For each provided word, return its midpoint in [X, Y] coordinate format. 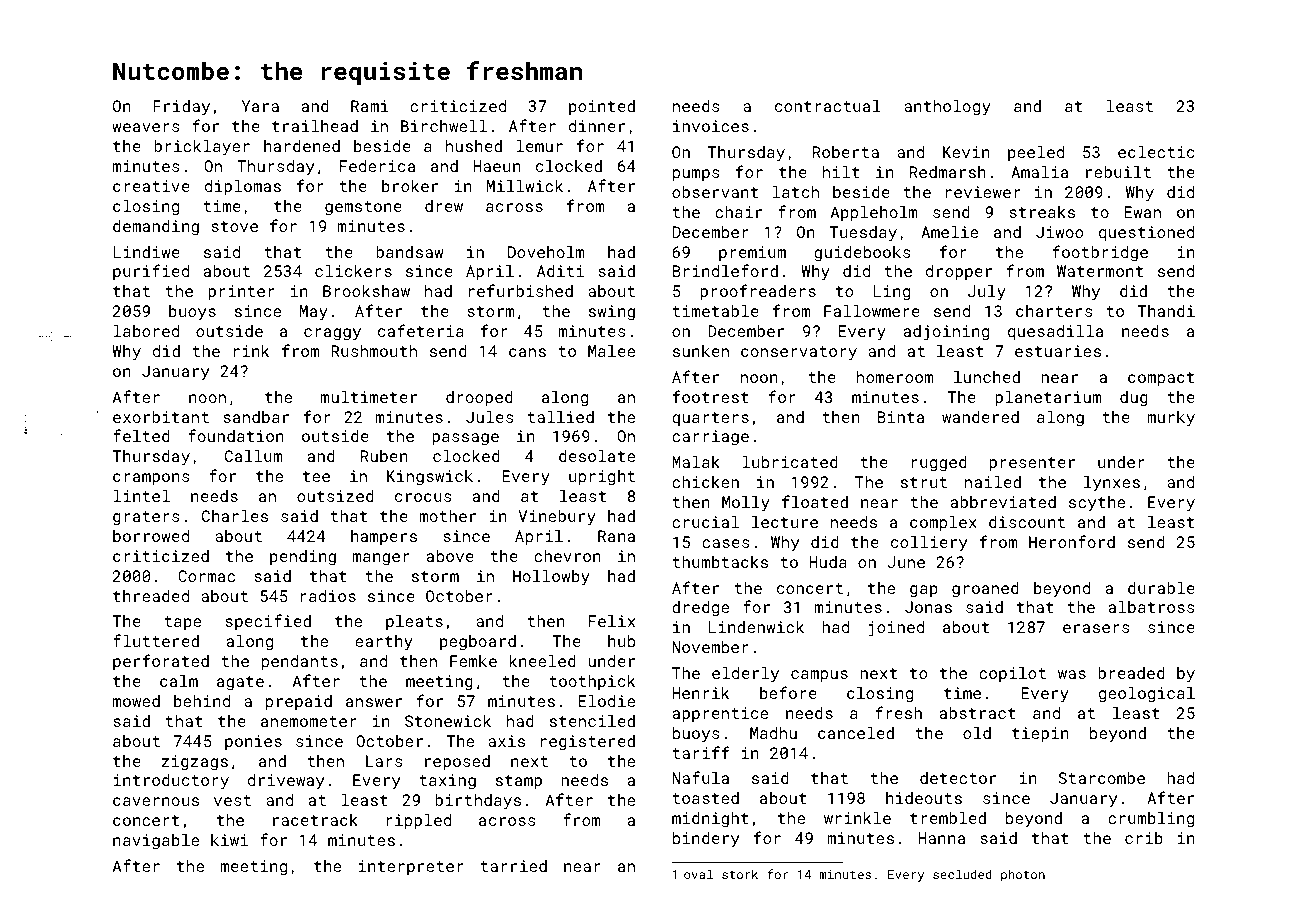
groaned [985, 590]
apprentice [720, 715]
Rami [370, 106]
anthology [947, 108]
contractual [828, 106]
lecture [785, 522]
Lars [384, 761]
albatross [1152, 607]
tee [316, 476]
